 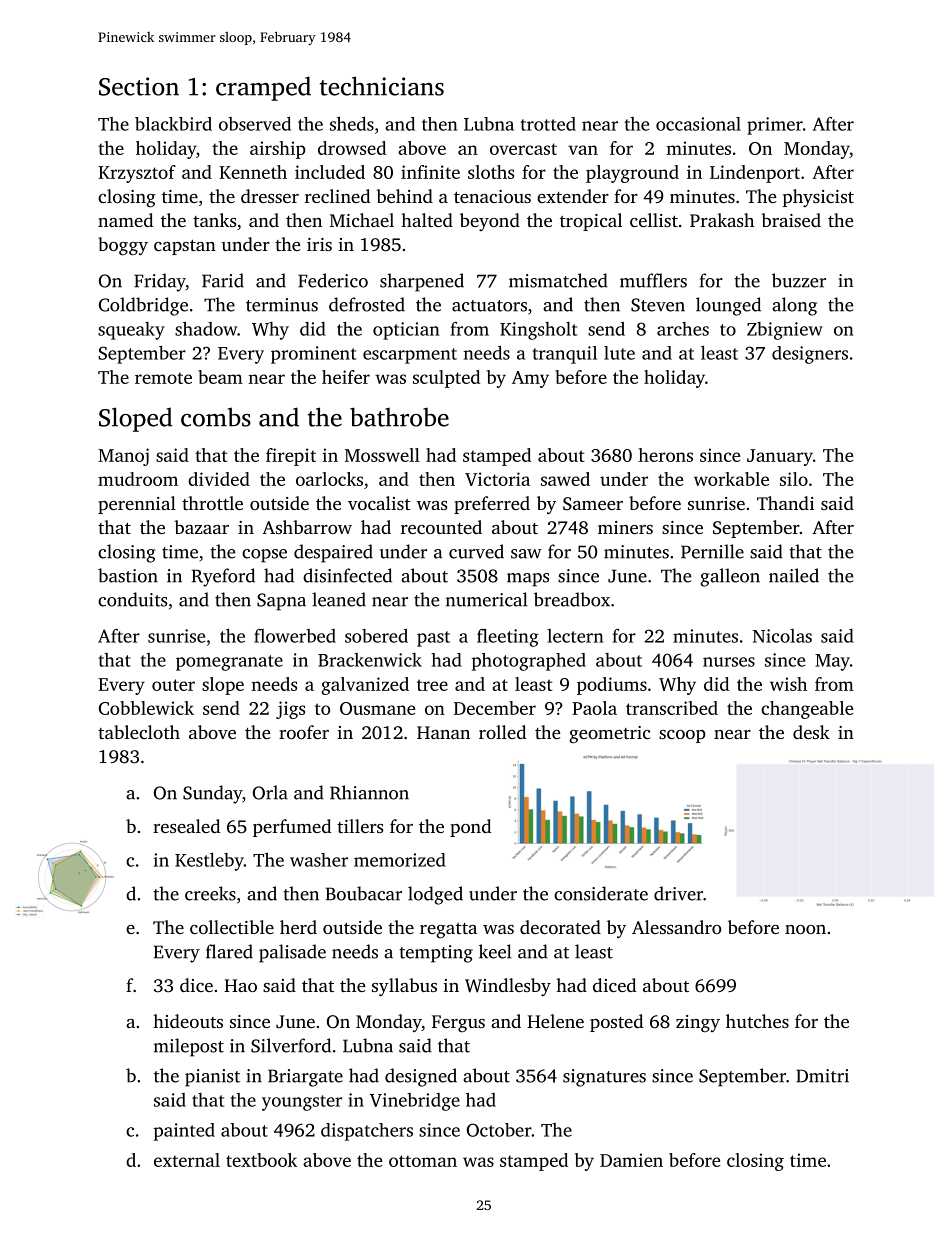 What do you see at coordinates (415, 1102) in the screenshot?
I see `Vinebridge` at bounding box center [415, 1102].
